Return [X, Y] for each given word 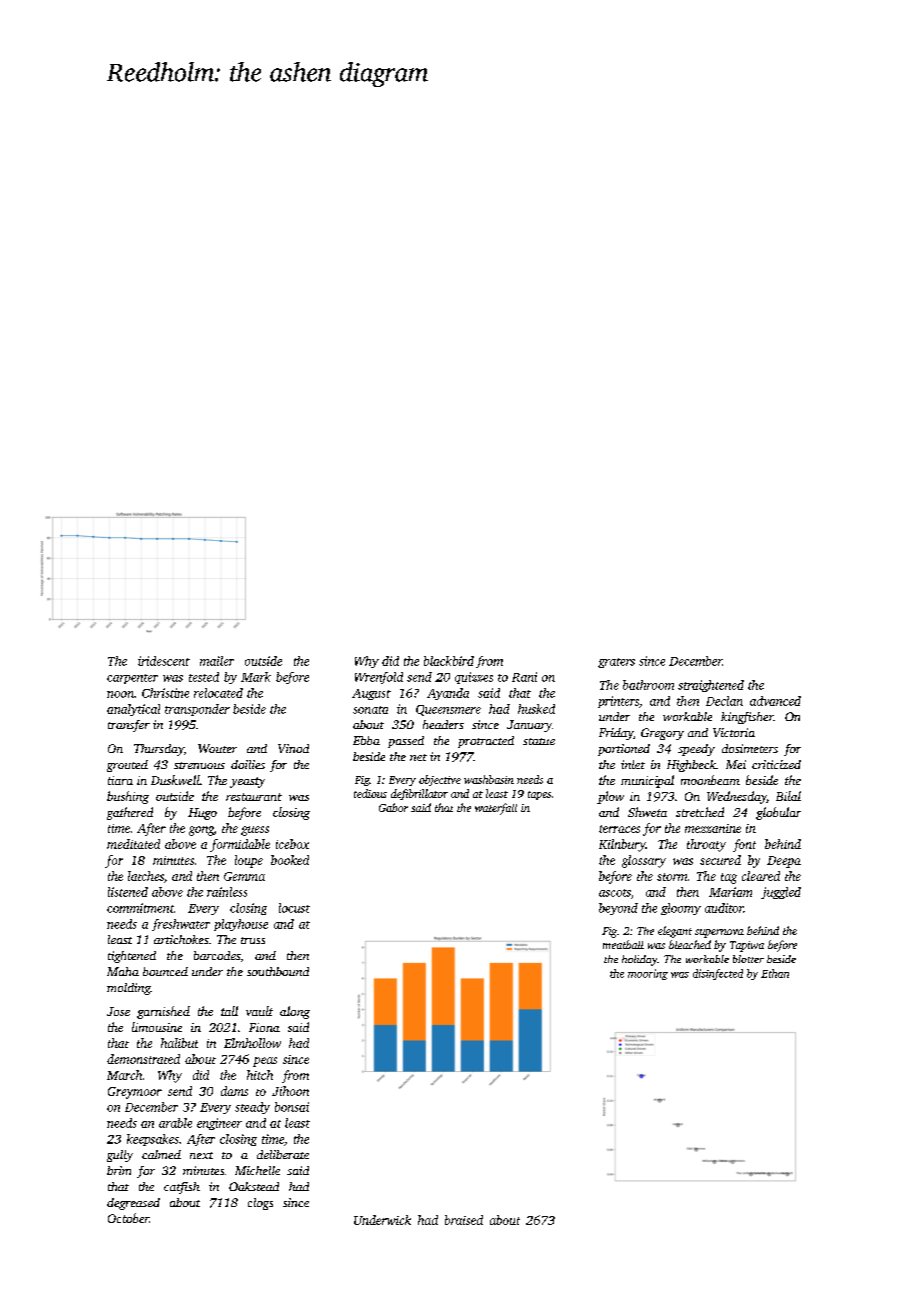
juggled [781, 893]
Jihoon [290, 1091]
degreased [133, 1204]
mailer [217, 661]
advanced [775, 701]
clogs [260, 1204]
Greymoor [135, 1093]
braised [464, 1220]
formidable [240, 845]
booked [290, 860]
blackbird [449, 661]
